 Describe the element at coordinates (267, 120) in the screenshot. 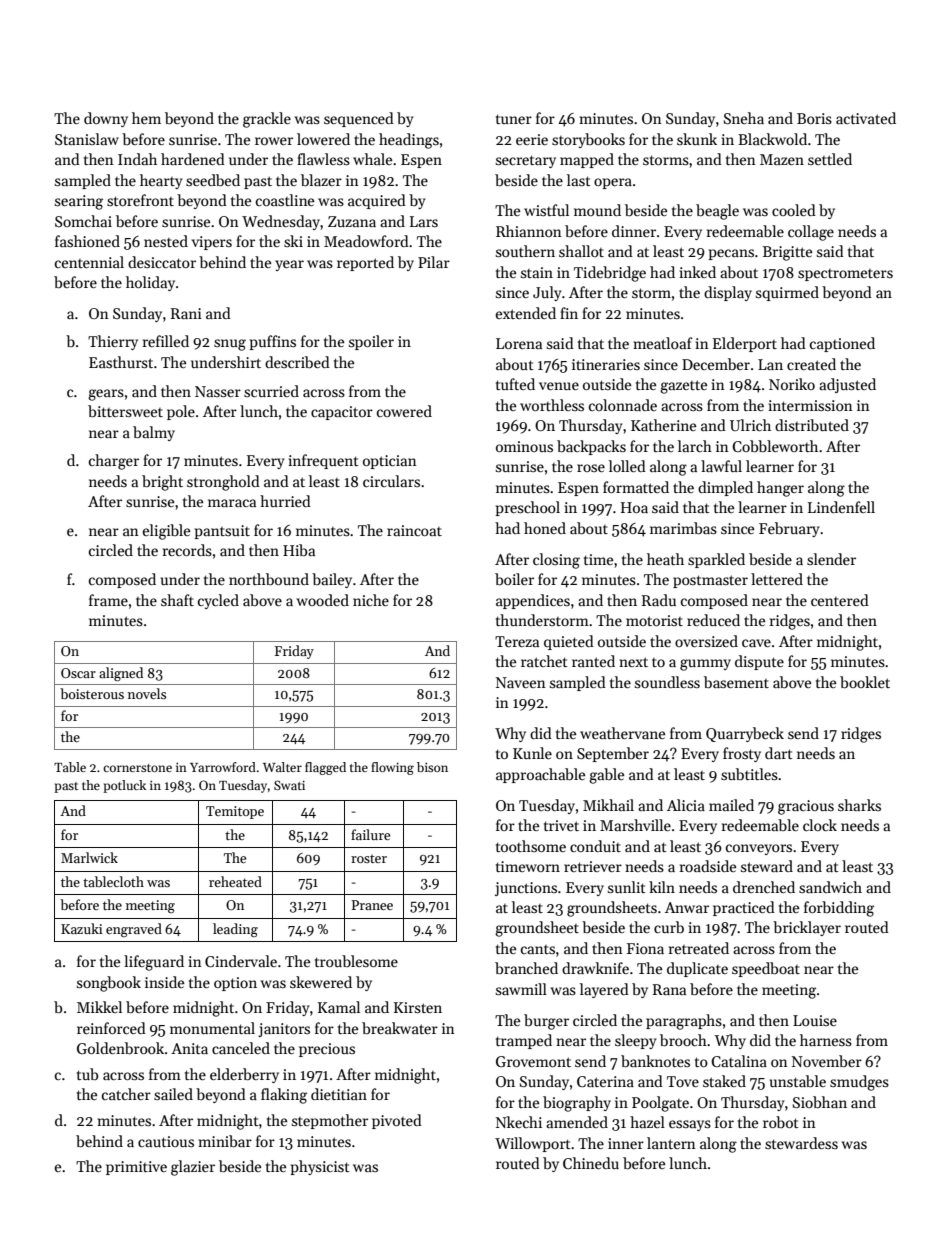

I see `grackle` at that location.
